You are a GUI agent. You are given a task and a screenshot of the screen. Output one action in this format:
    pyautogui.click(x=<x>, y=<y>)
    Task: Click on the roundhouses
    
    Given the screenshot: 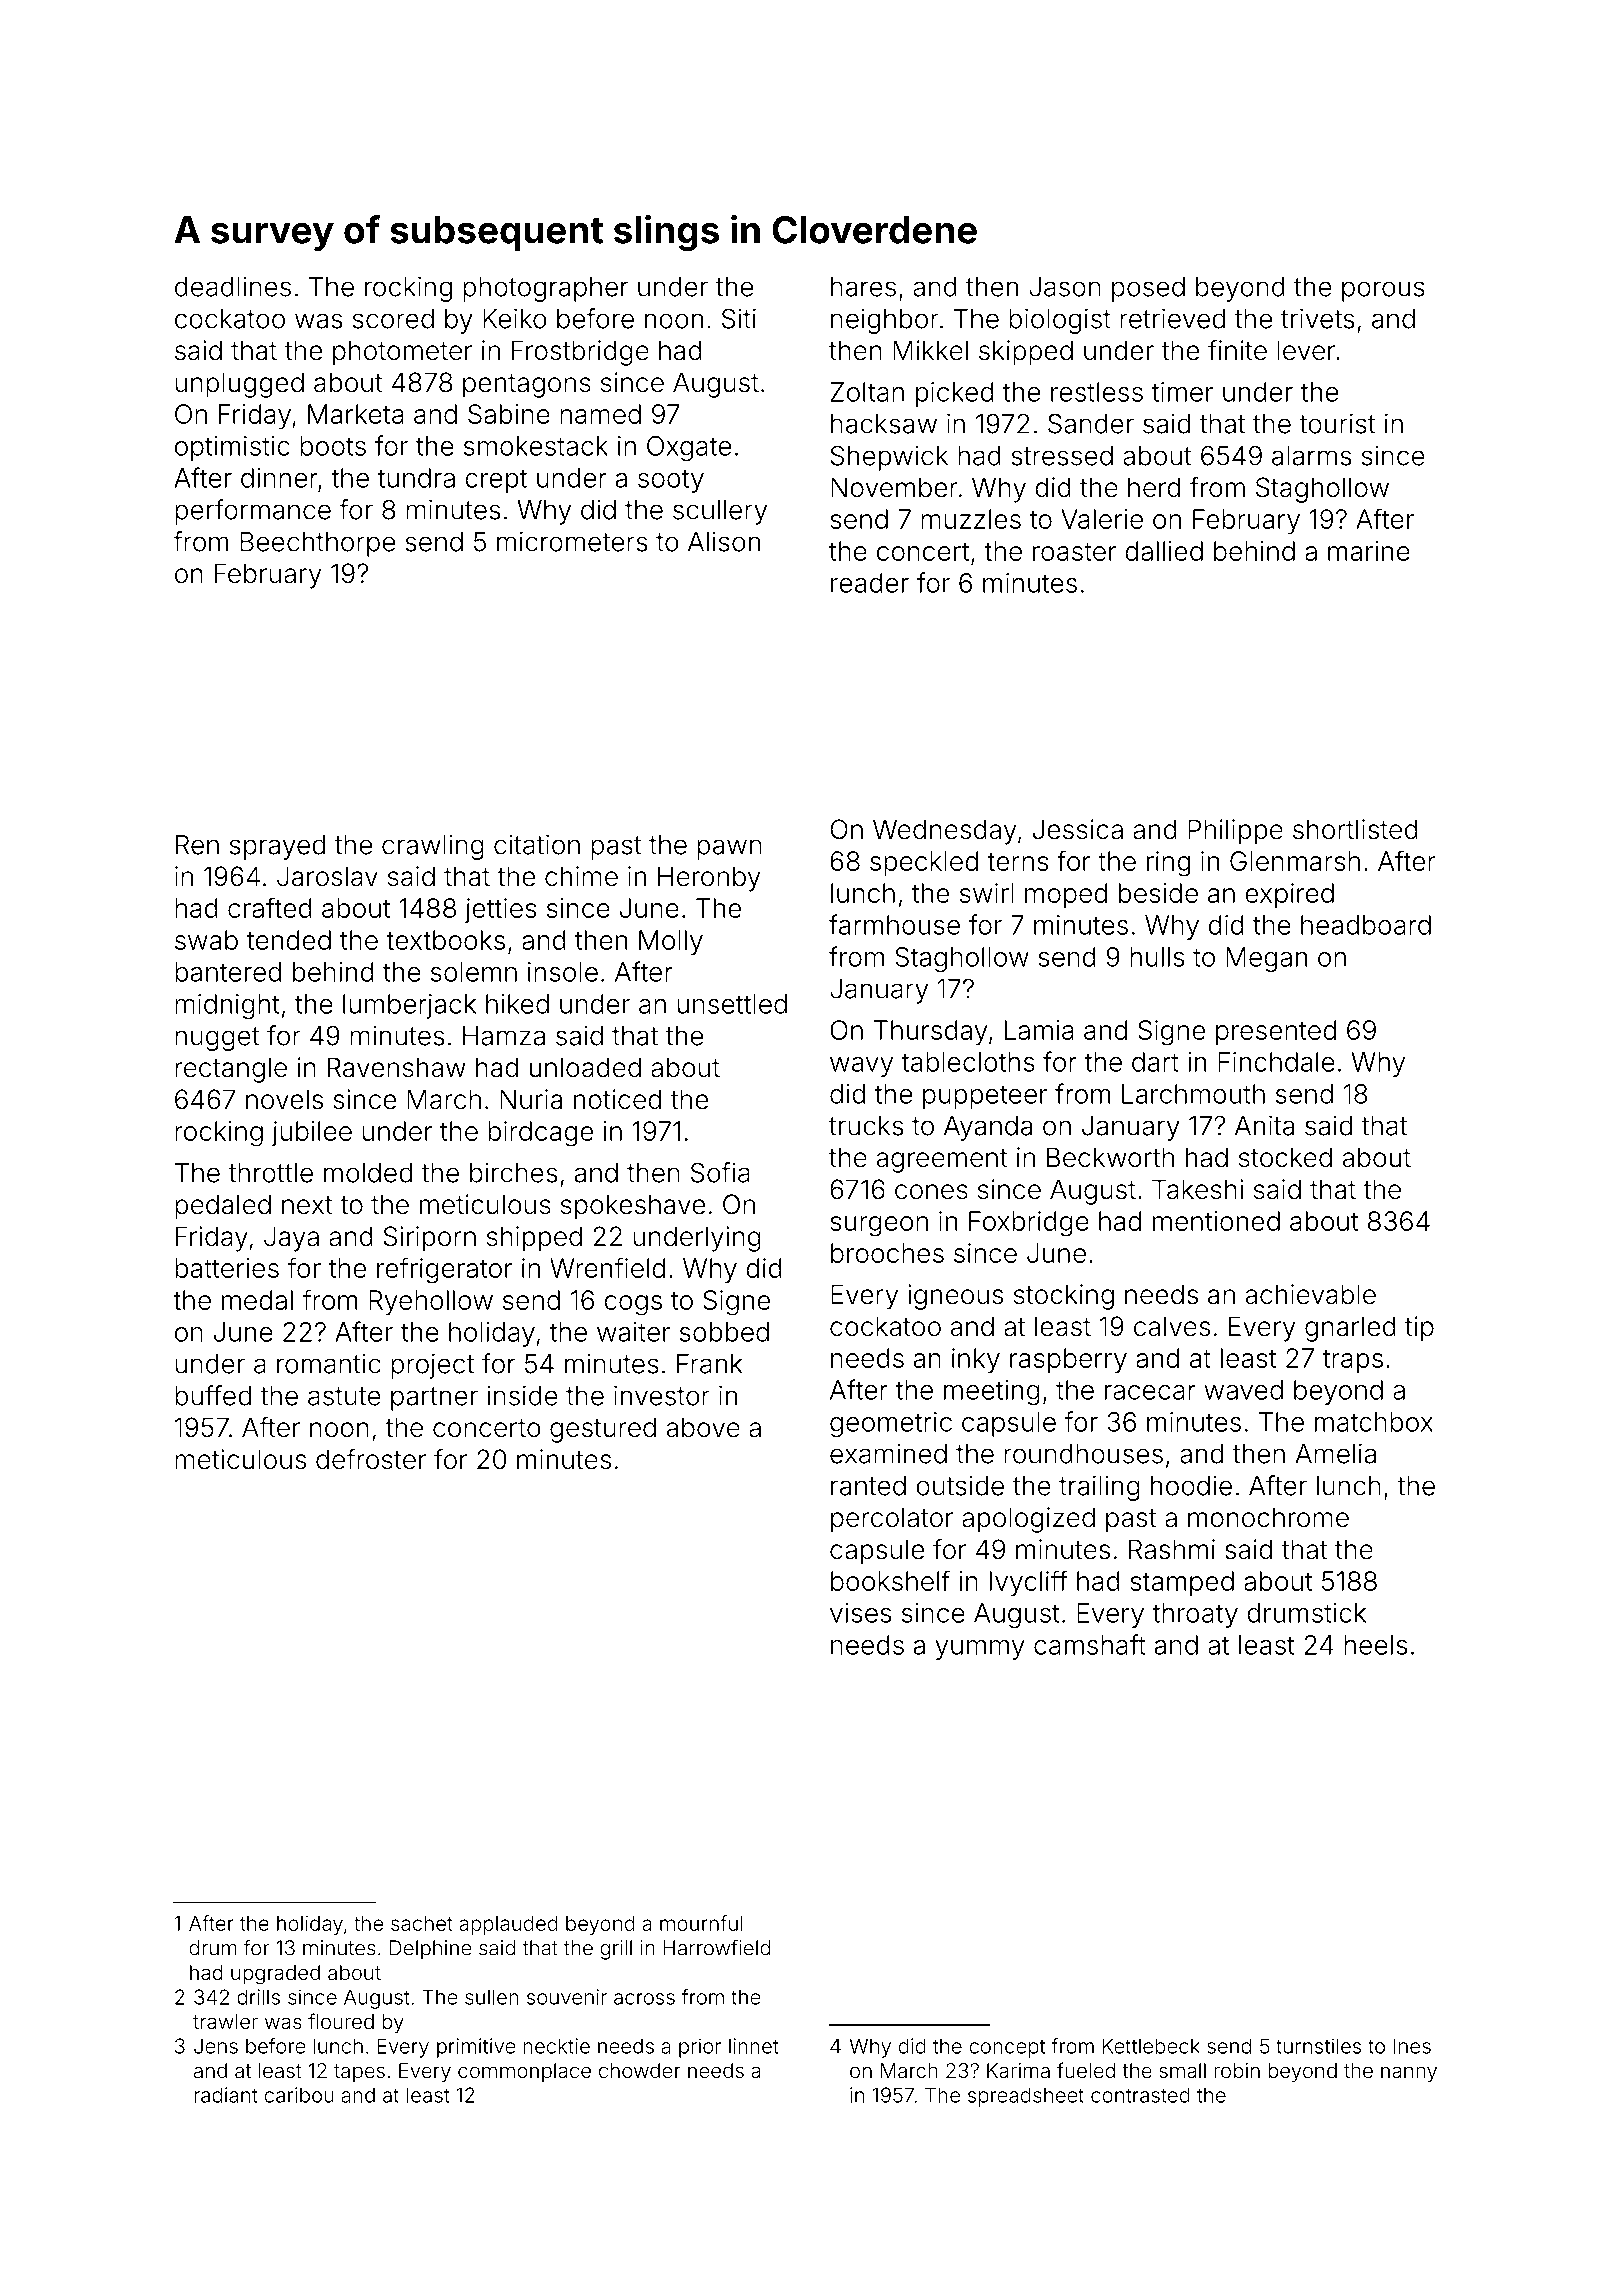 What is the action you would take?
    pyautogui.click(x=1083, y=1454)
